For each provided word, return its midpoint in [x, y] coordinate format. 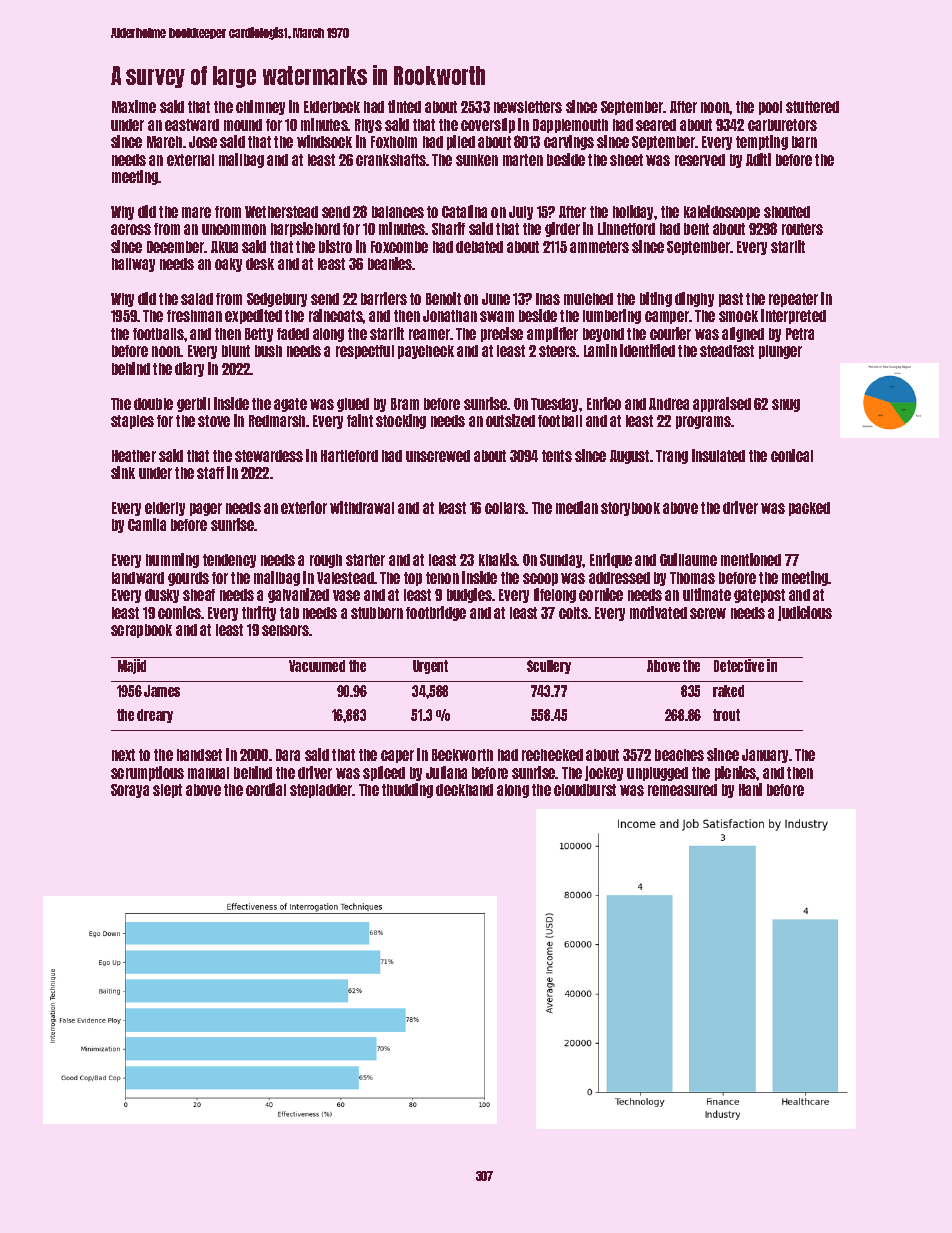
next [123, 755]
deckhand [464, 790]
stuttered [812, 107]
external [190, 160]
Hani [750, 789]
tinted [404, 106]
